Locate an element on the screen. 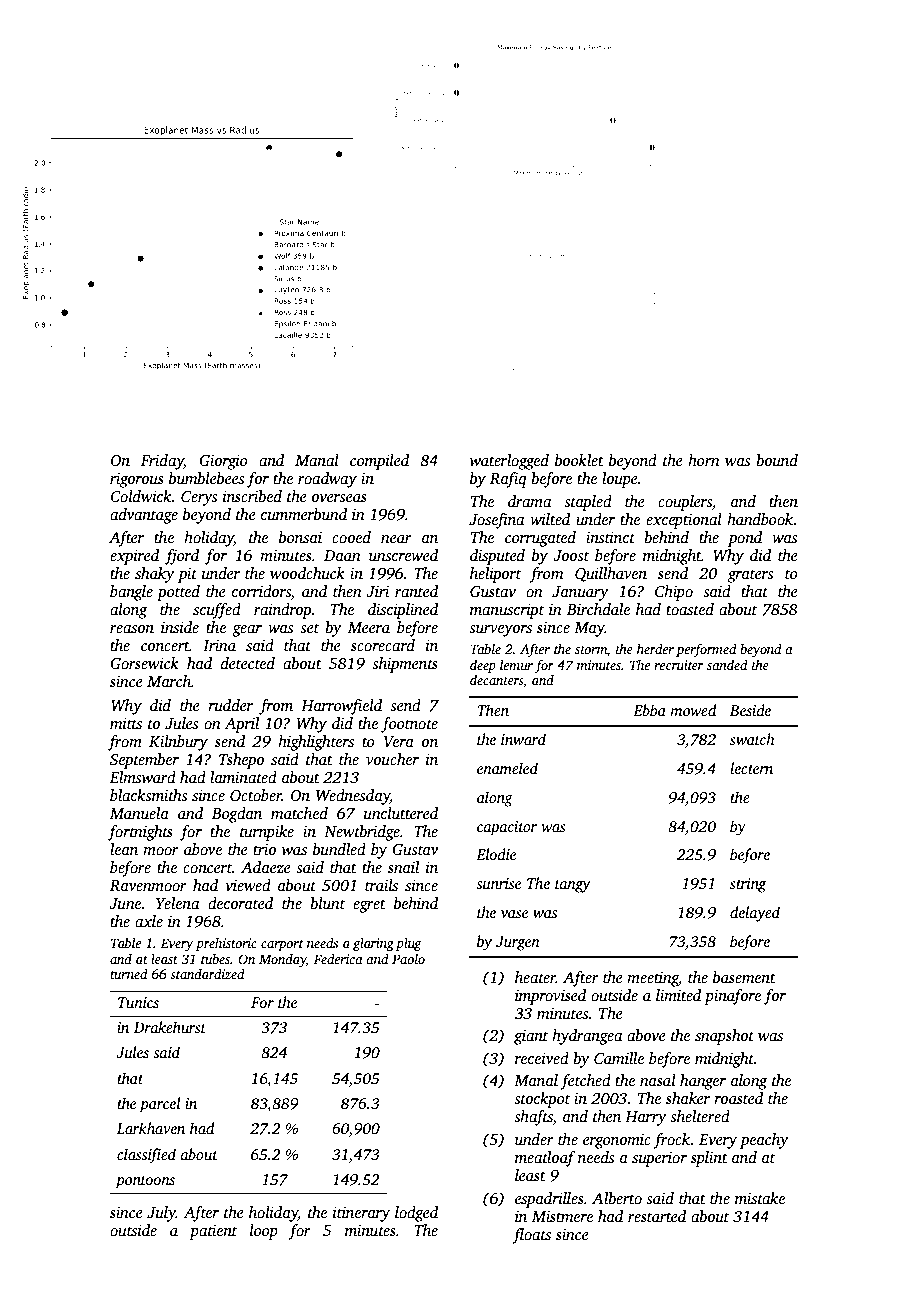  rudder is located at coordinates (230, 705).
